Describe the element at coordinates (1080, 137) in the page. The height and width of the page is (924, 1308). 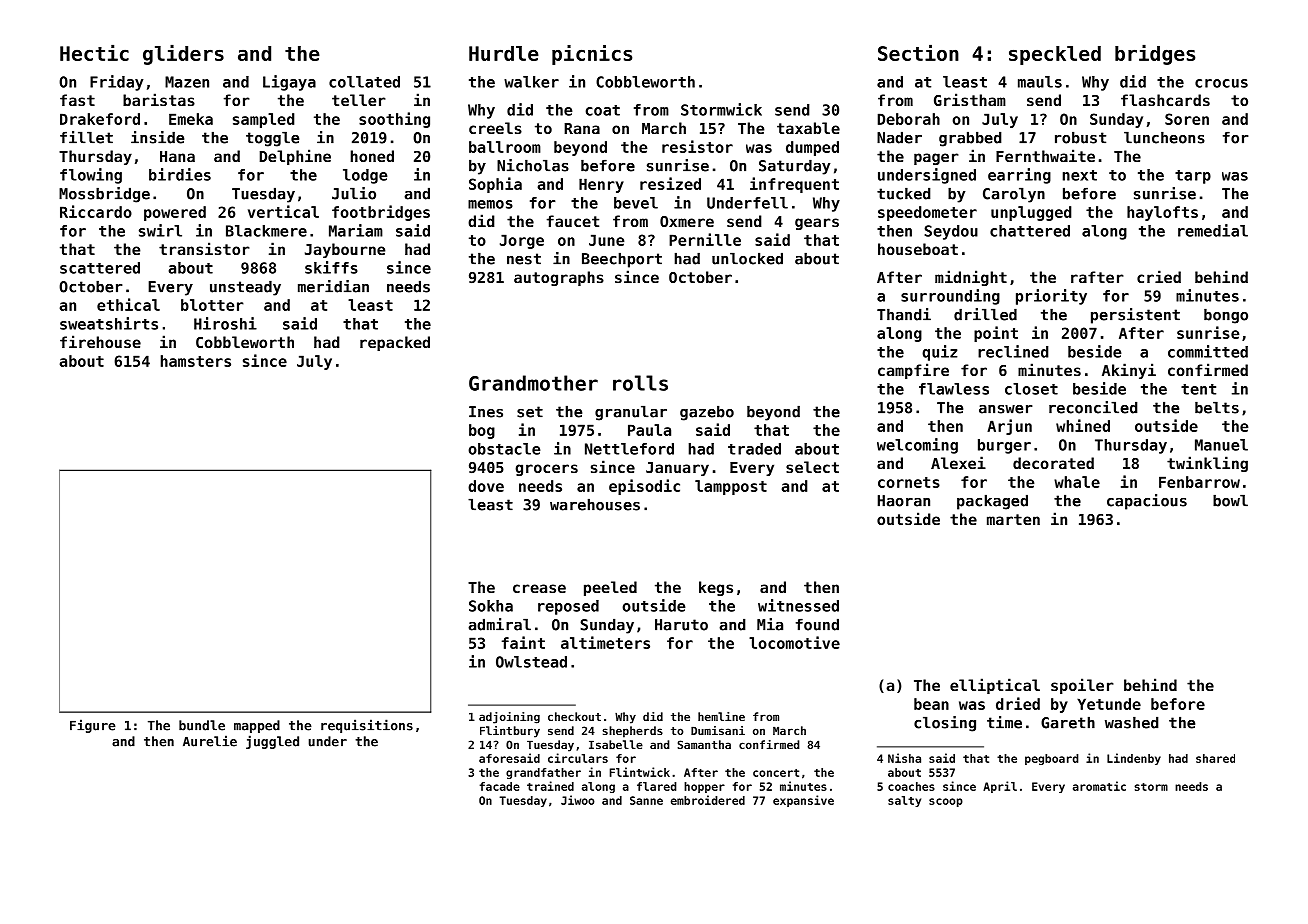
I see `robust` at that location.
